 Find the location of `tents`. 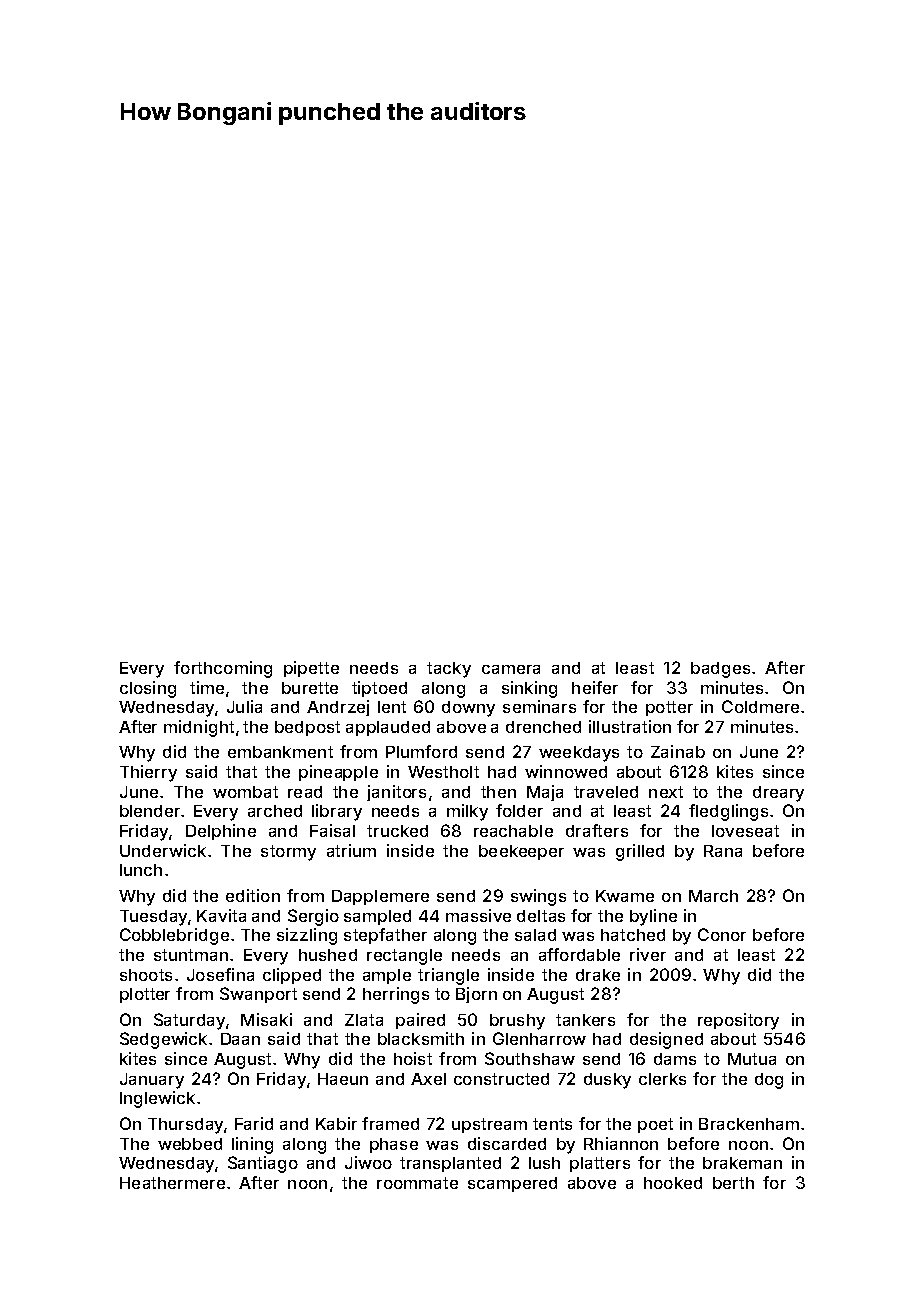

tents is located at coordinates (552, 1124).
